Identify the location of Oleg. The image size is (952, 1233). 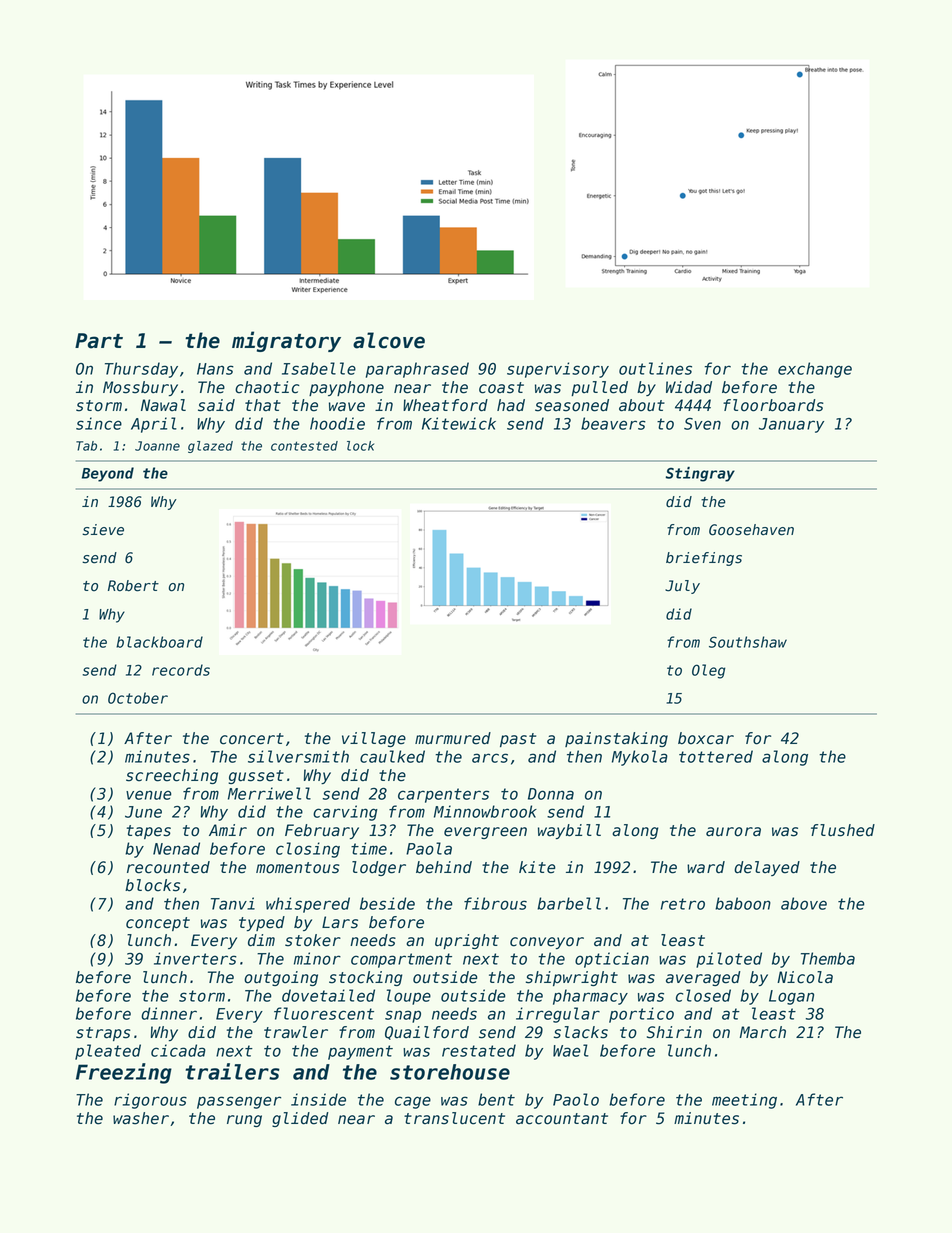
(709, 671).
